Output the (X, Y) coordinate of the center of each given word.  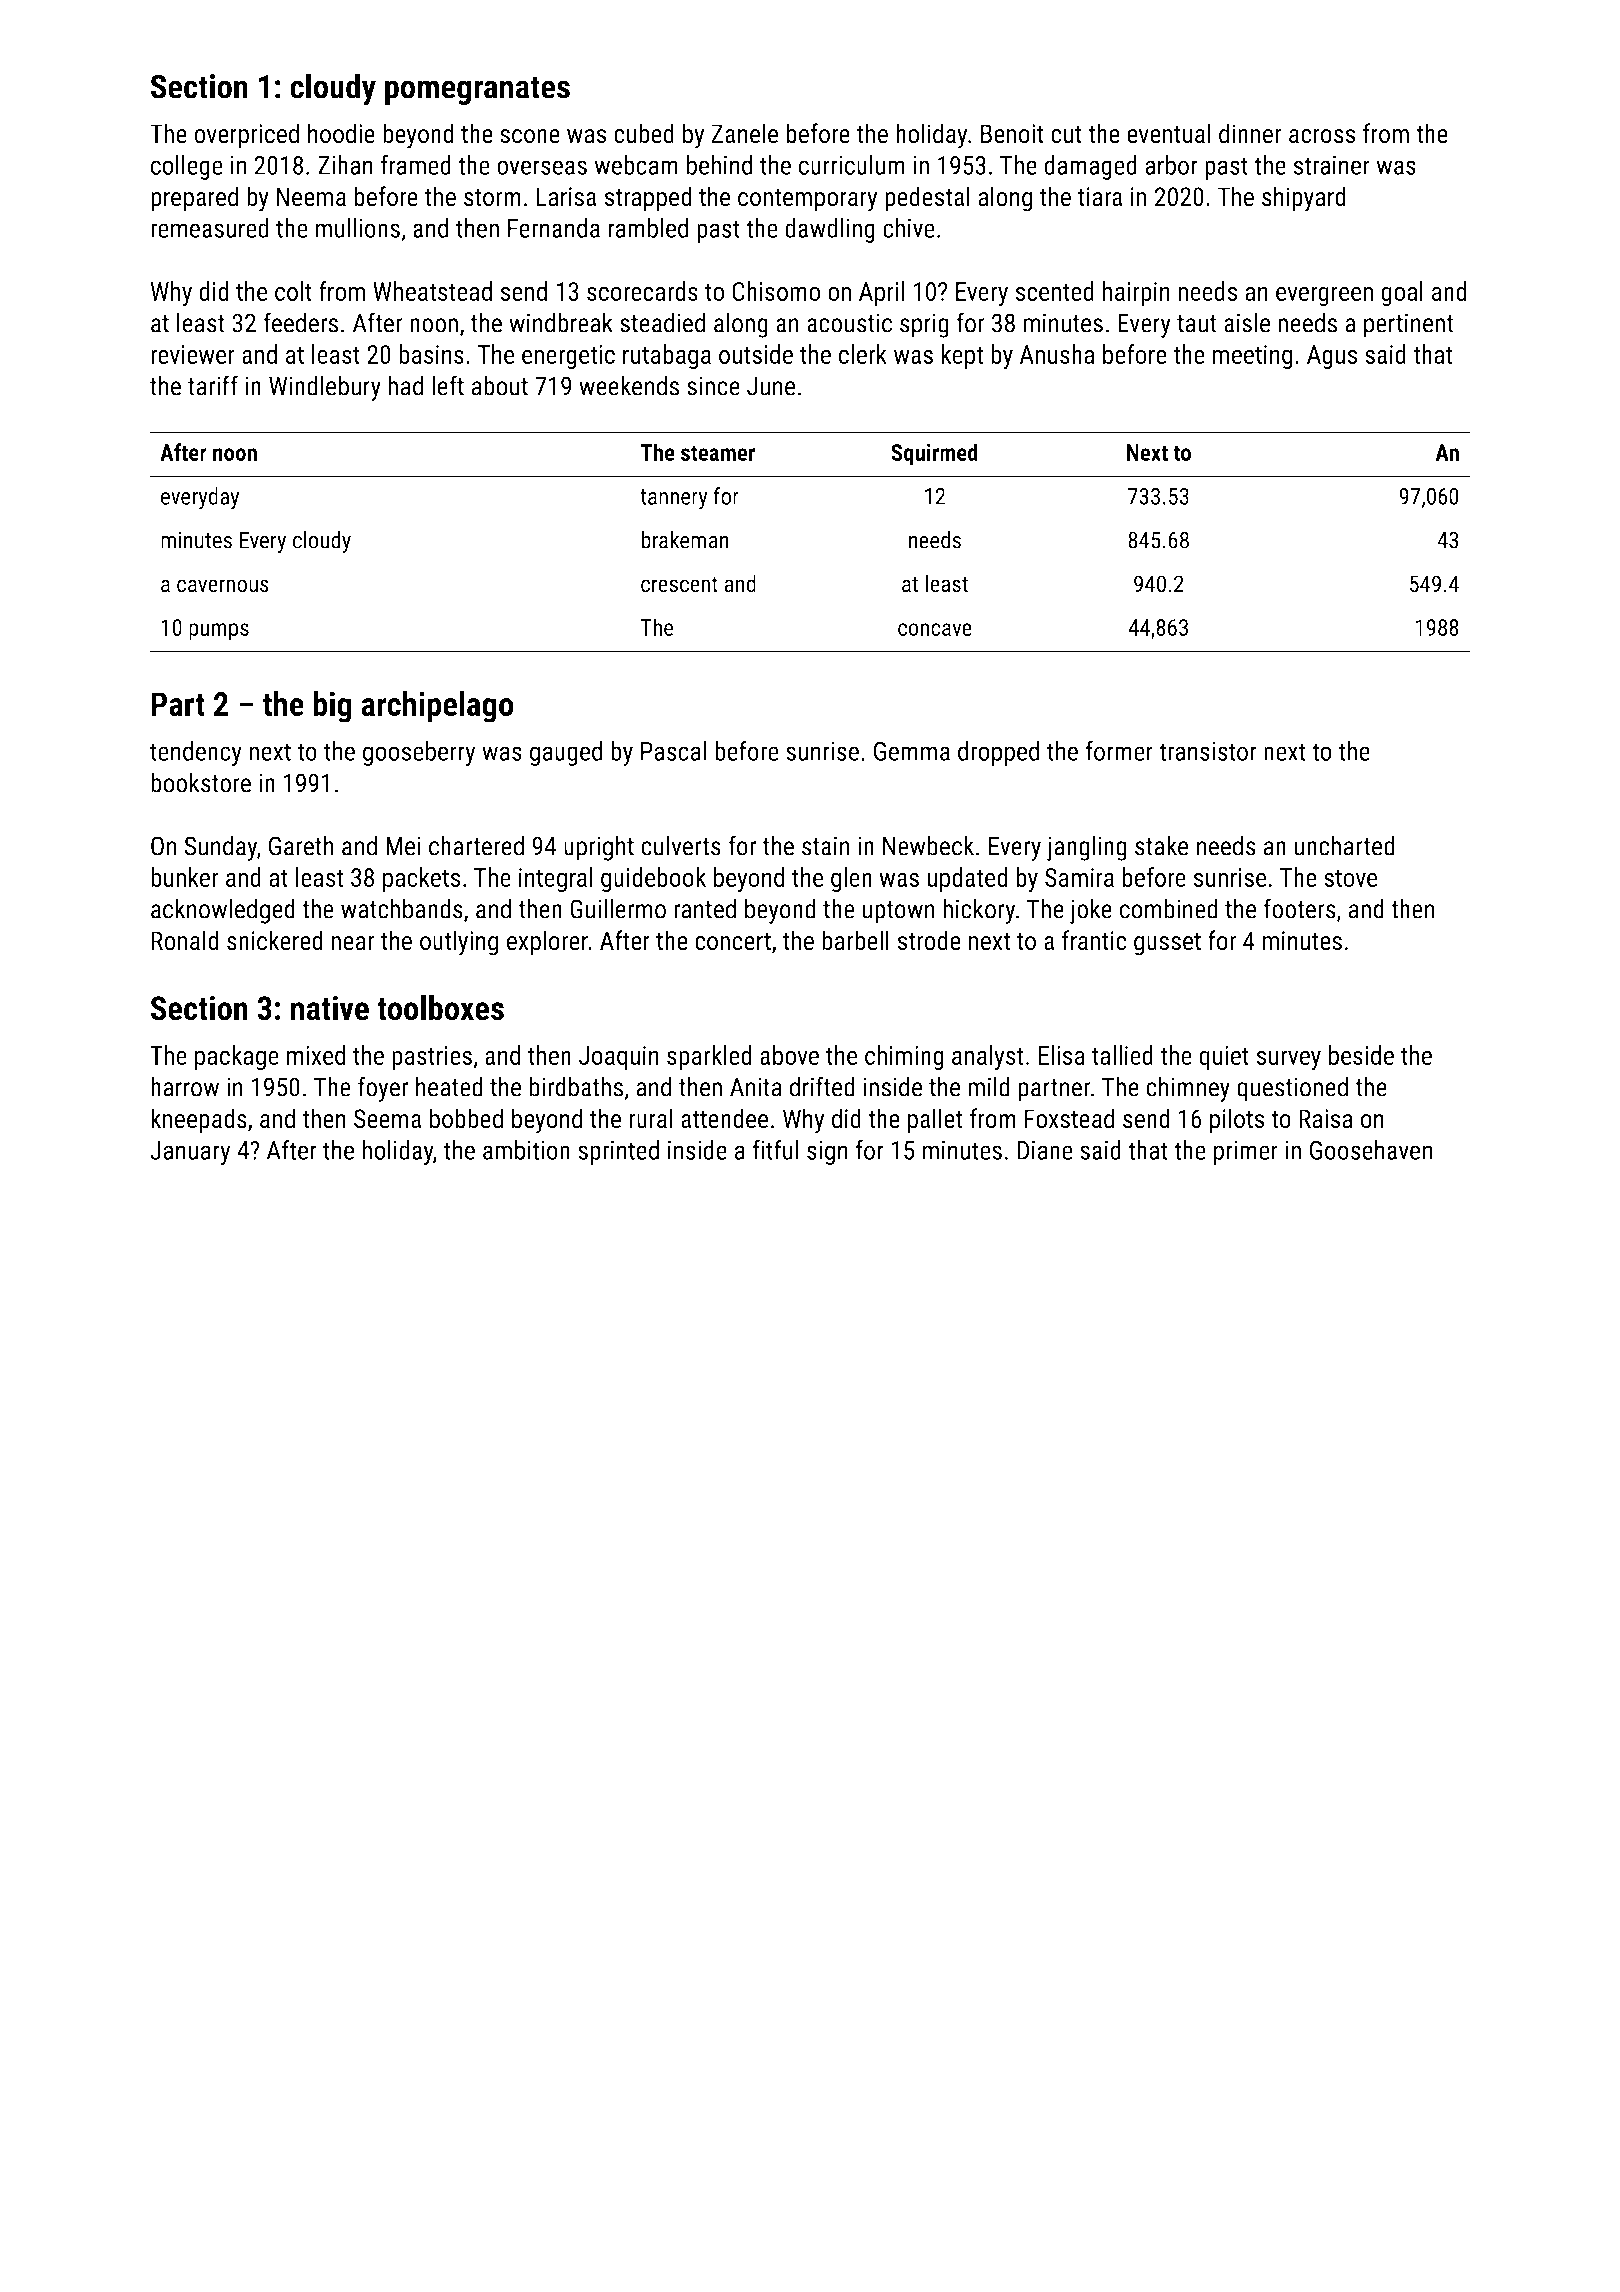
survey (1289, 1060)
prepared (194, 199)
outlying (459, 943)
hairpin (1136, 293)
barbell (855, 940)
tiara (1100, 197)
